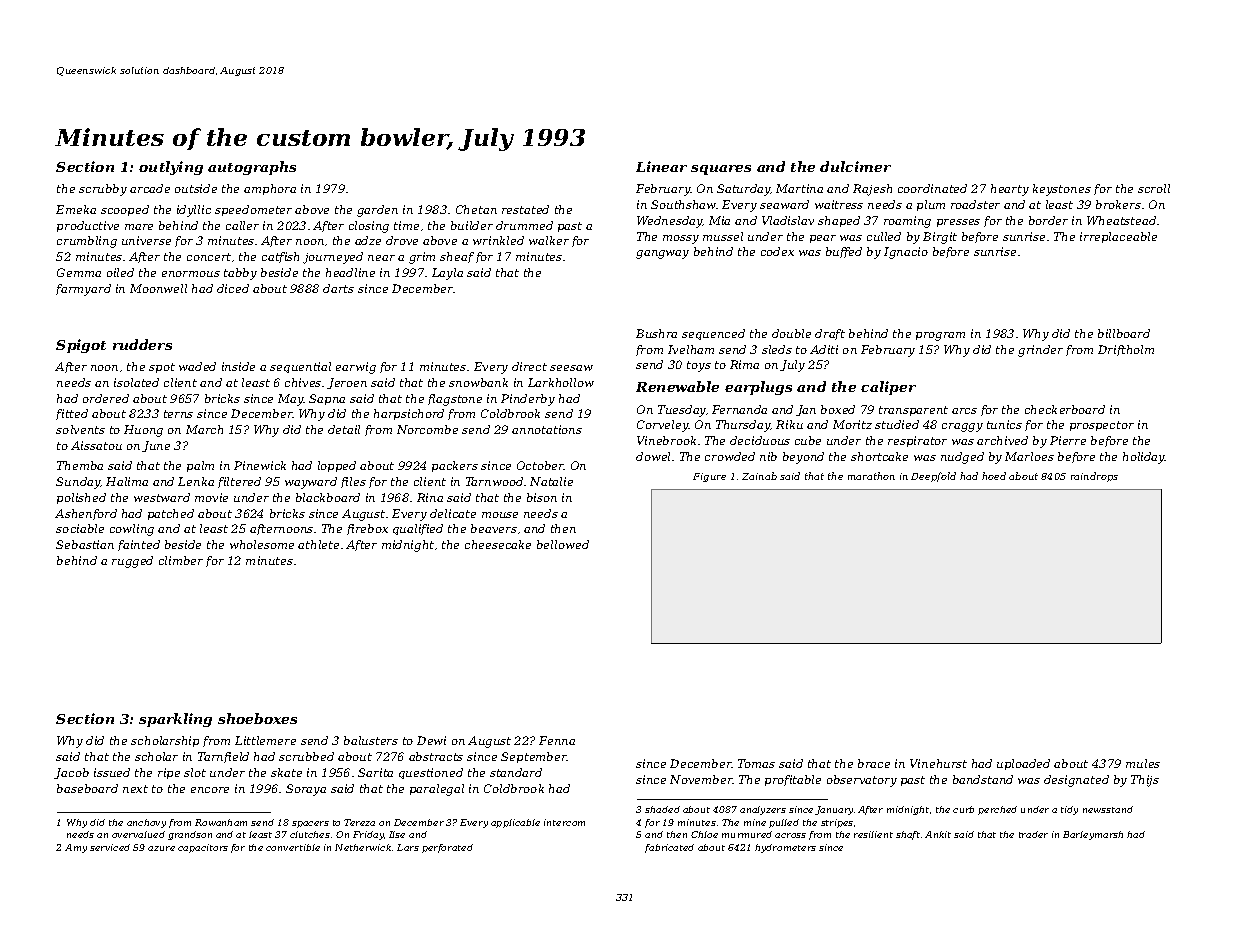 The height and width of the screenshot is (952, 1233). I want to click on Natalie, so click(551, 481).
